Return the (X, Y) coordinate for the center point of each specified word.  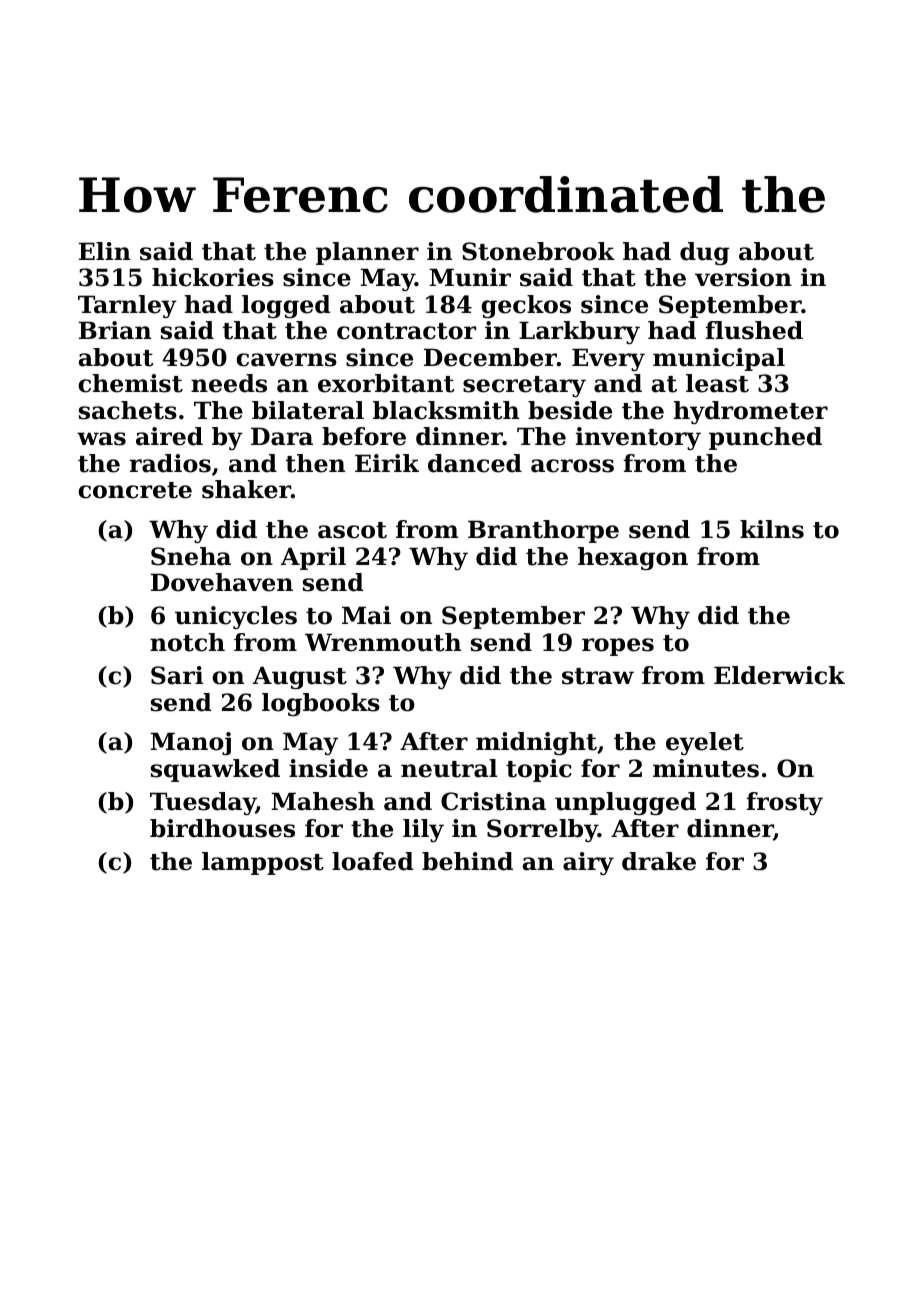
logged (286, 306)
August (300, 677)
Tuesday (203, 803)
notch (187, 642)
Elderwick (779, 675)
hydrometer (750, 412)
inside (328, 768)
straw (598, 676)
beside (570, 410)
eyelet (705, 743)
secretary (524, 386)
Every (608, 359)
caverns (286, 360)
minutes (706, 768)
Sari (177, 675)
